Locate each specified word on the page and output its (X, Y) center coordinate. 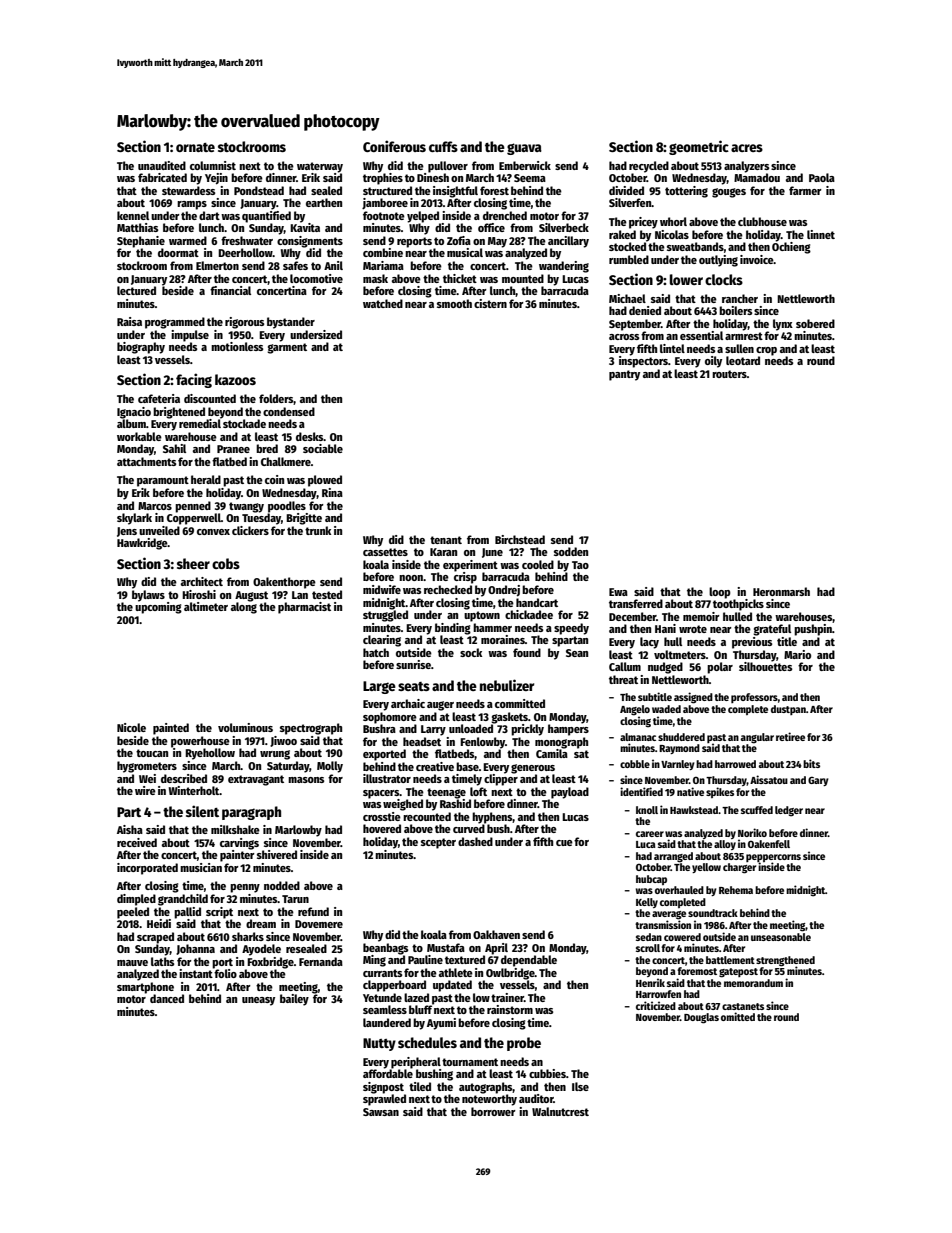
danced (167, 998)
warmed (188, 240)
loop (720, 593)
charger (739, 868)
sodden (571, 551)
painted (171, 729)
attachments (146, 461)
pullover (448, 167)
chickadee (529, 614)
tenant (446, 540)
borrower (493, 1111)
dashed (475, 841)
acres (747, 148)
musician (201, 867)
